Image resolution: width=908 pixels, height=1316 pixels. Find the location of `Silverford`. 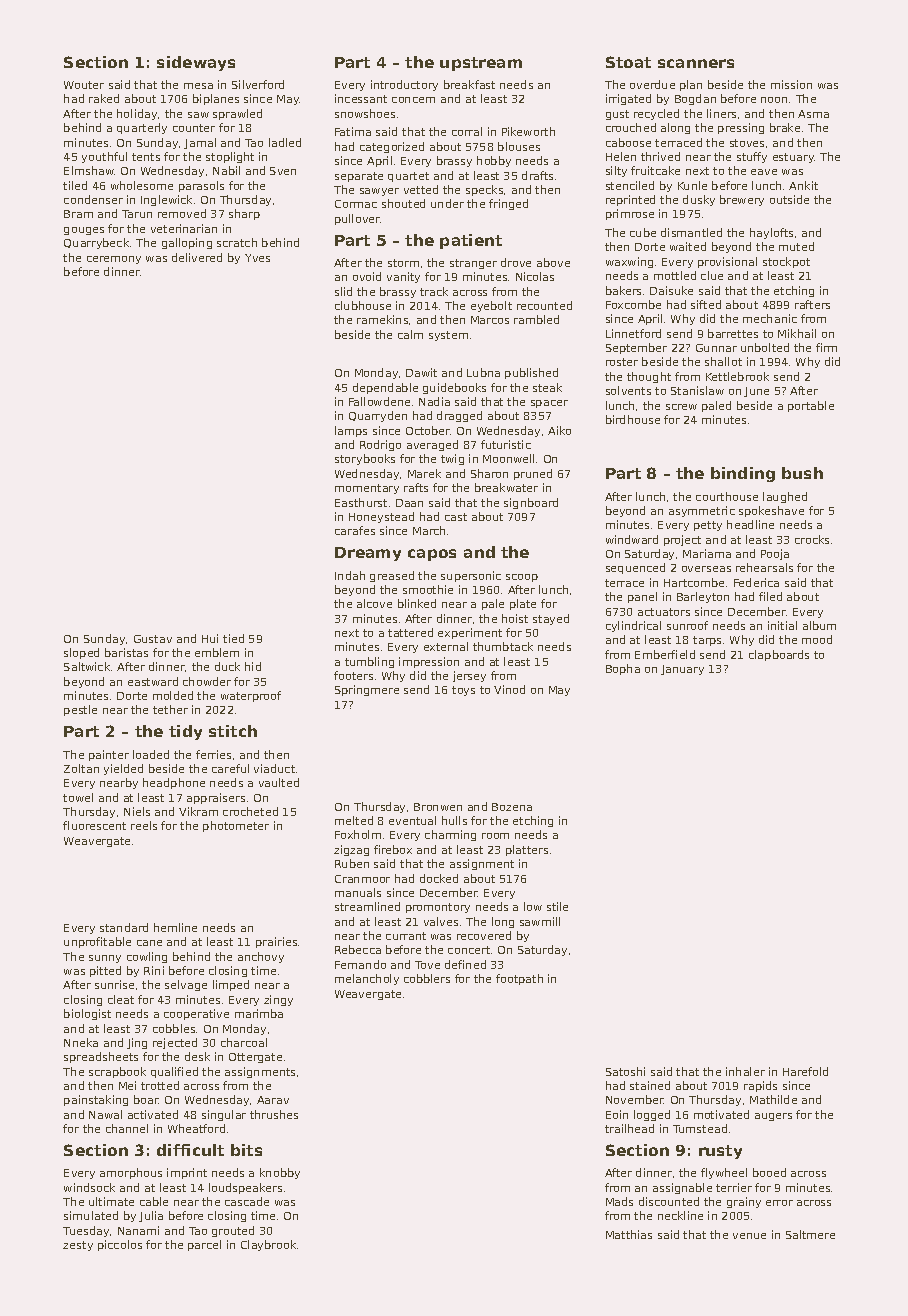

Silverford is located at coordinates (258, 84).
